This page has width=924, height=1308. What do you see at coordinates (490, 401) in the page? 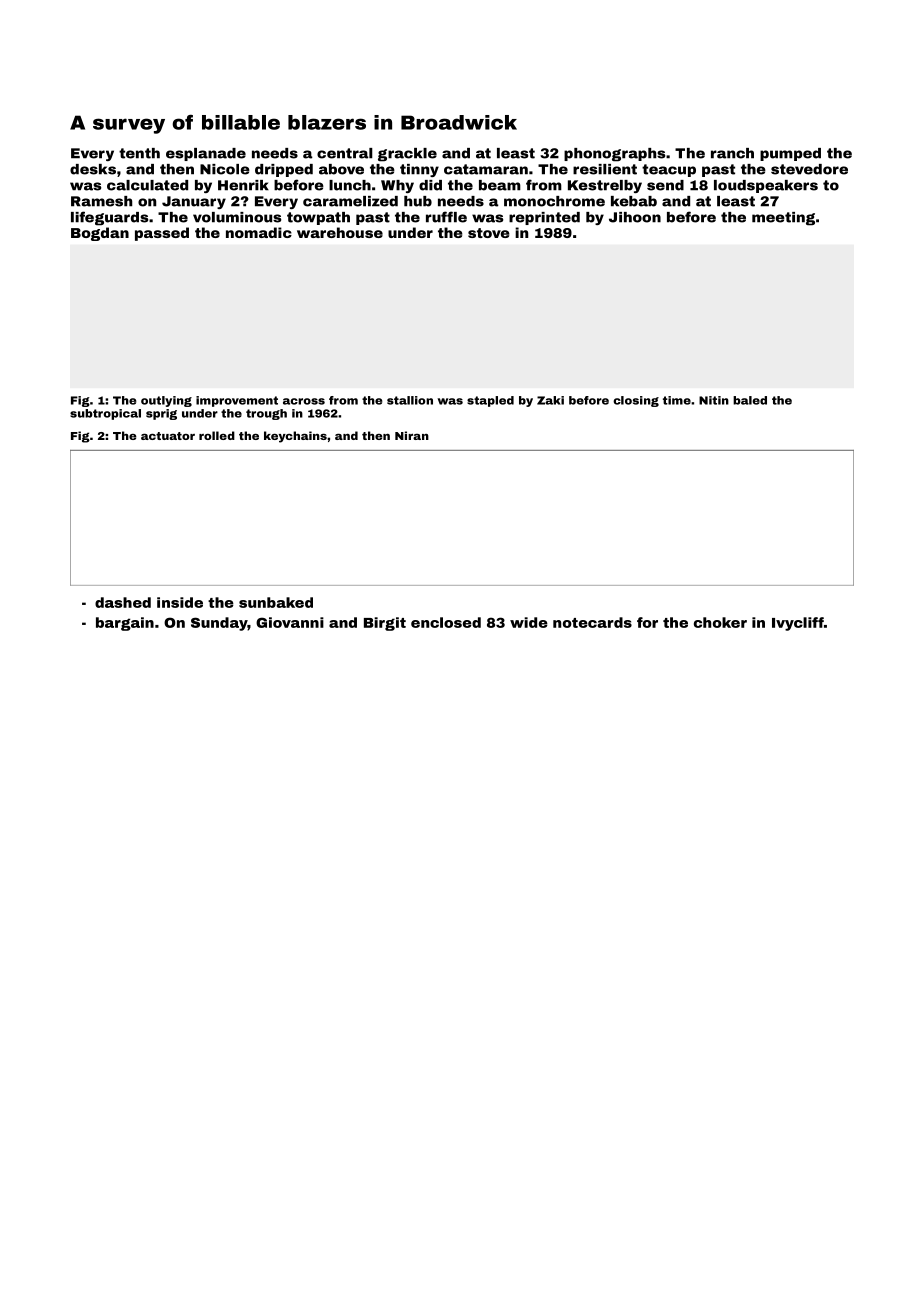
I see `stapled` at bounding box center [490, 401].
